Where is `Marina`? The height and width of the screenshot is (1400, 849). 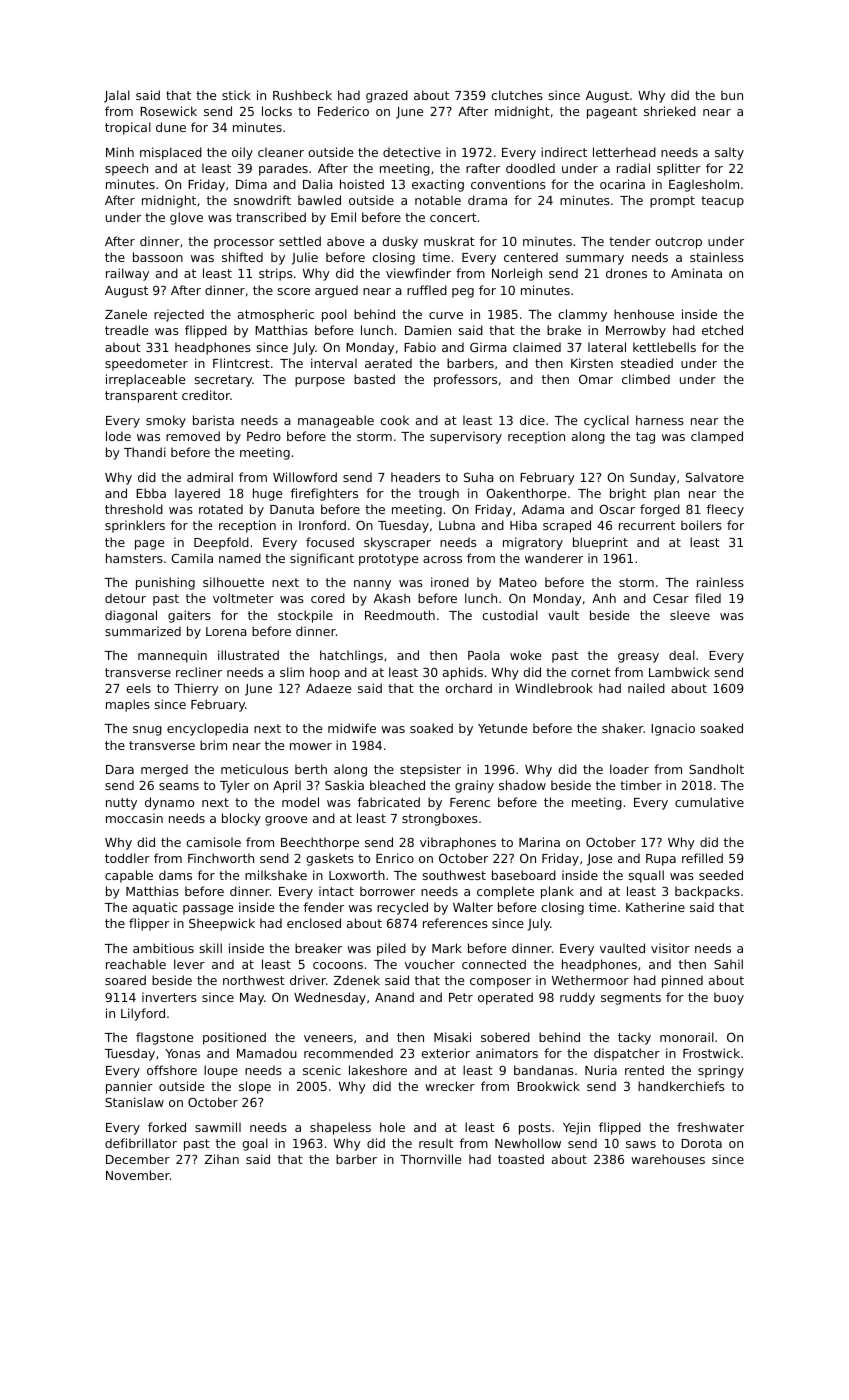 Marina is located at coordinates (539, 842).
